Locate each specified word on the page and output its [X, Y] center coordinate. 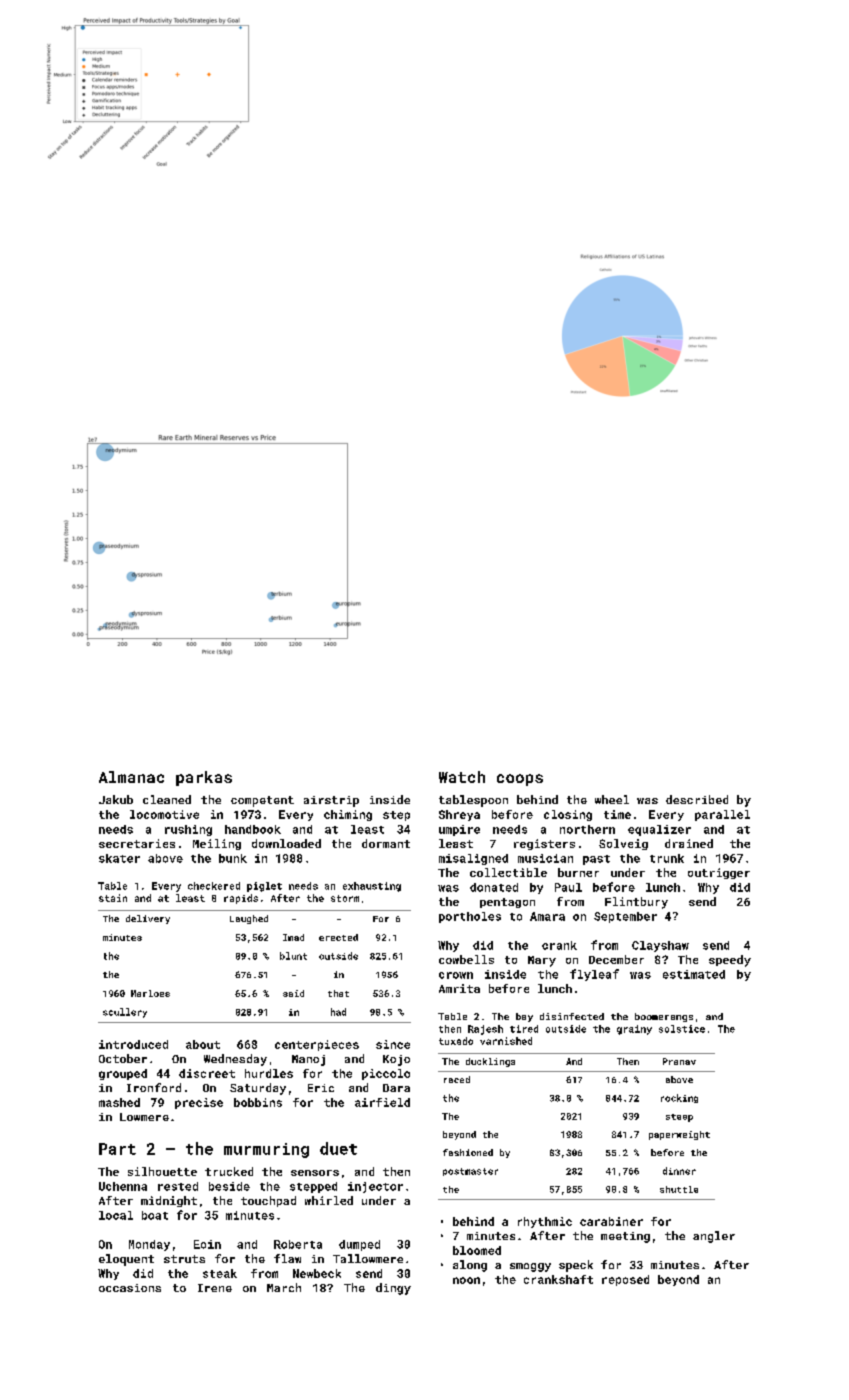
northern [587, 829]
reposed [625, 1280]
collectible [508, 872]
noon [466, 1280]
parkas [204, 778]
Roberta [298, 1244]
